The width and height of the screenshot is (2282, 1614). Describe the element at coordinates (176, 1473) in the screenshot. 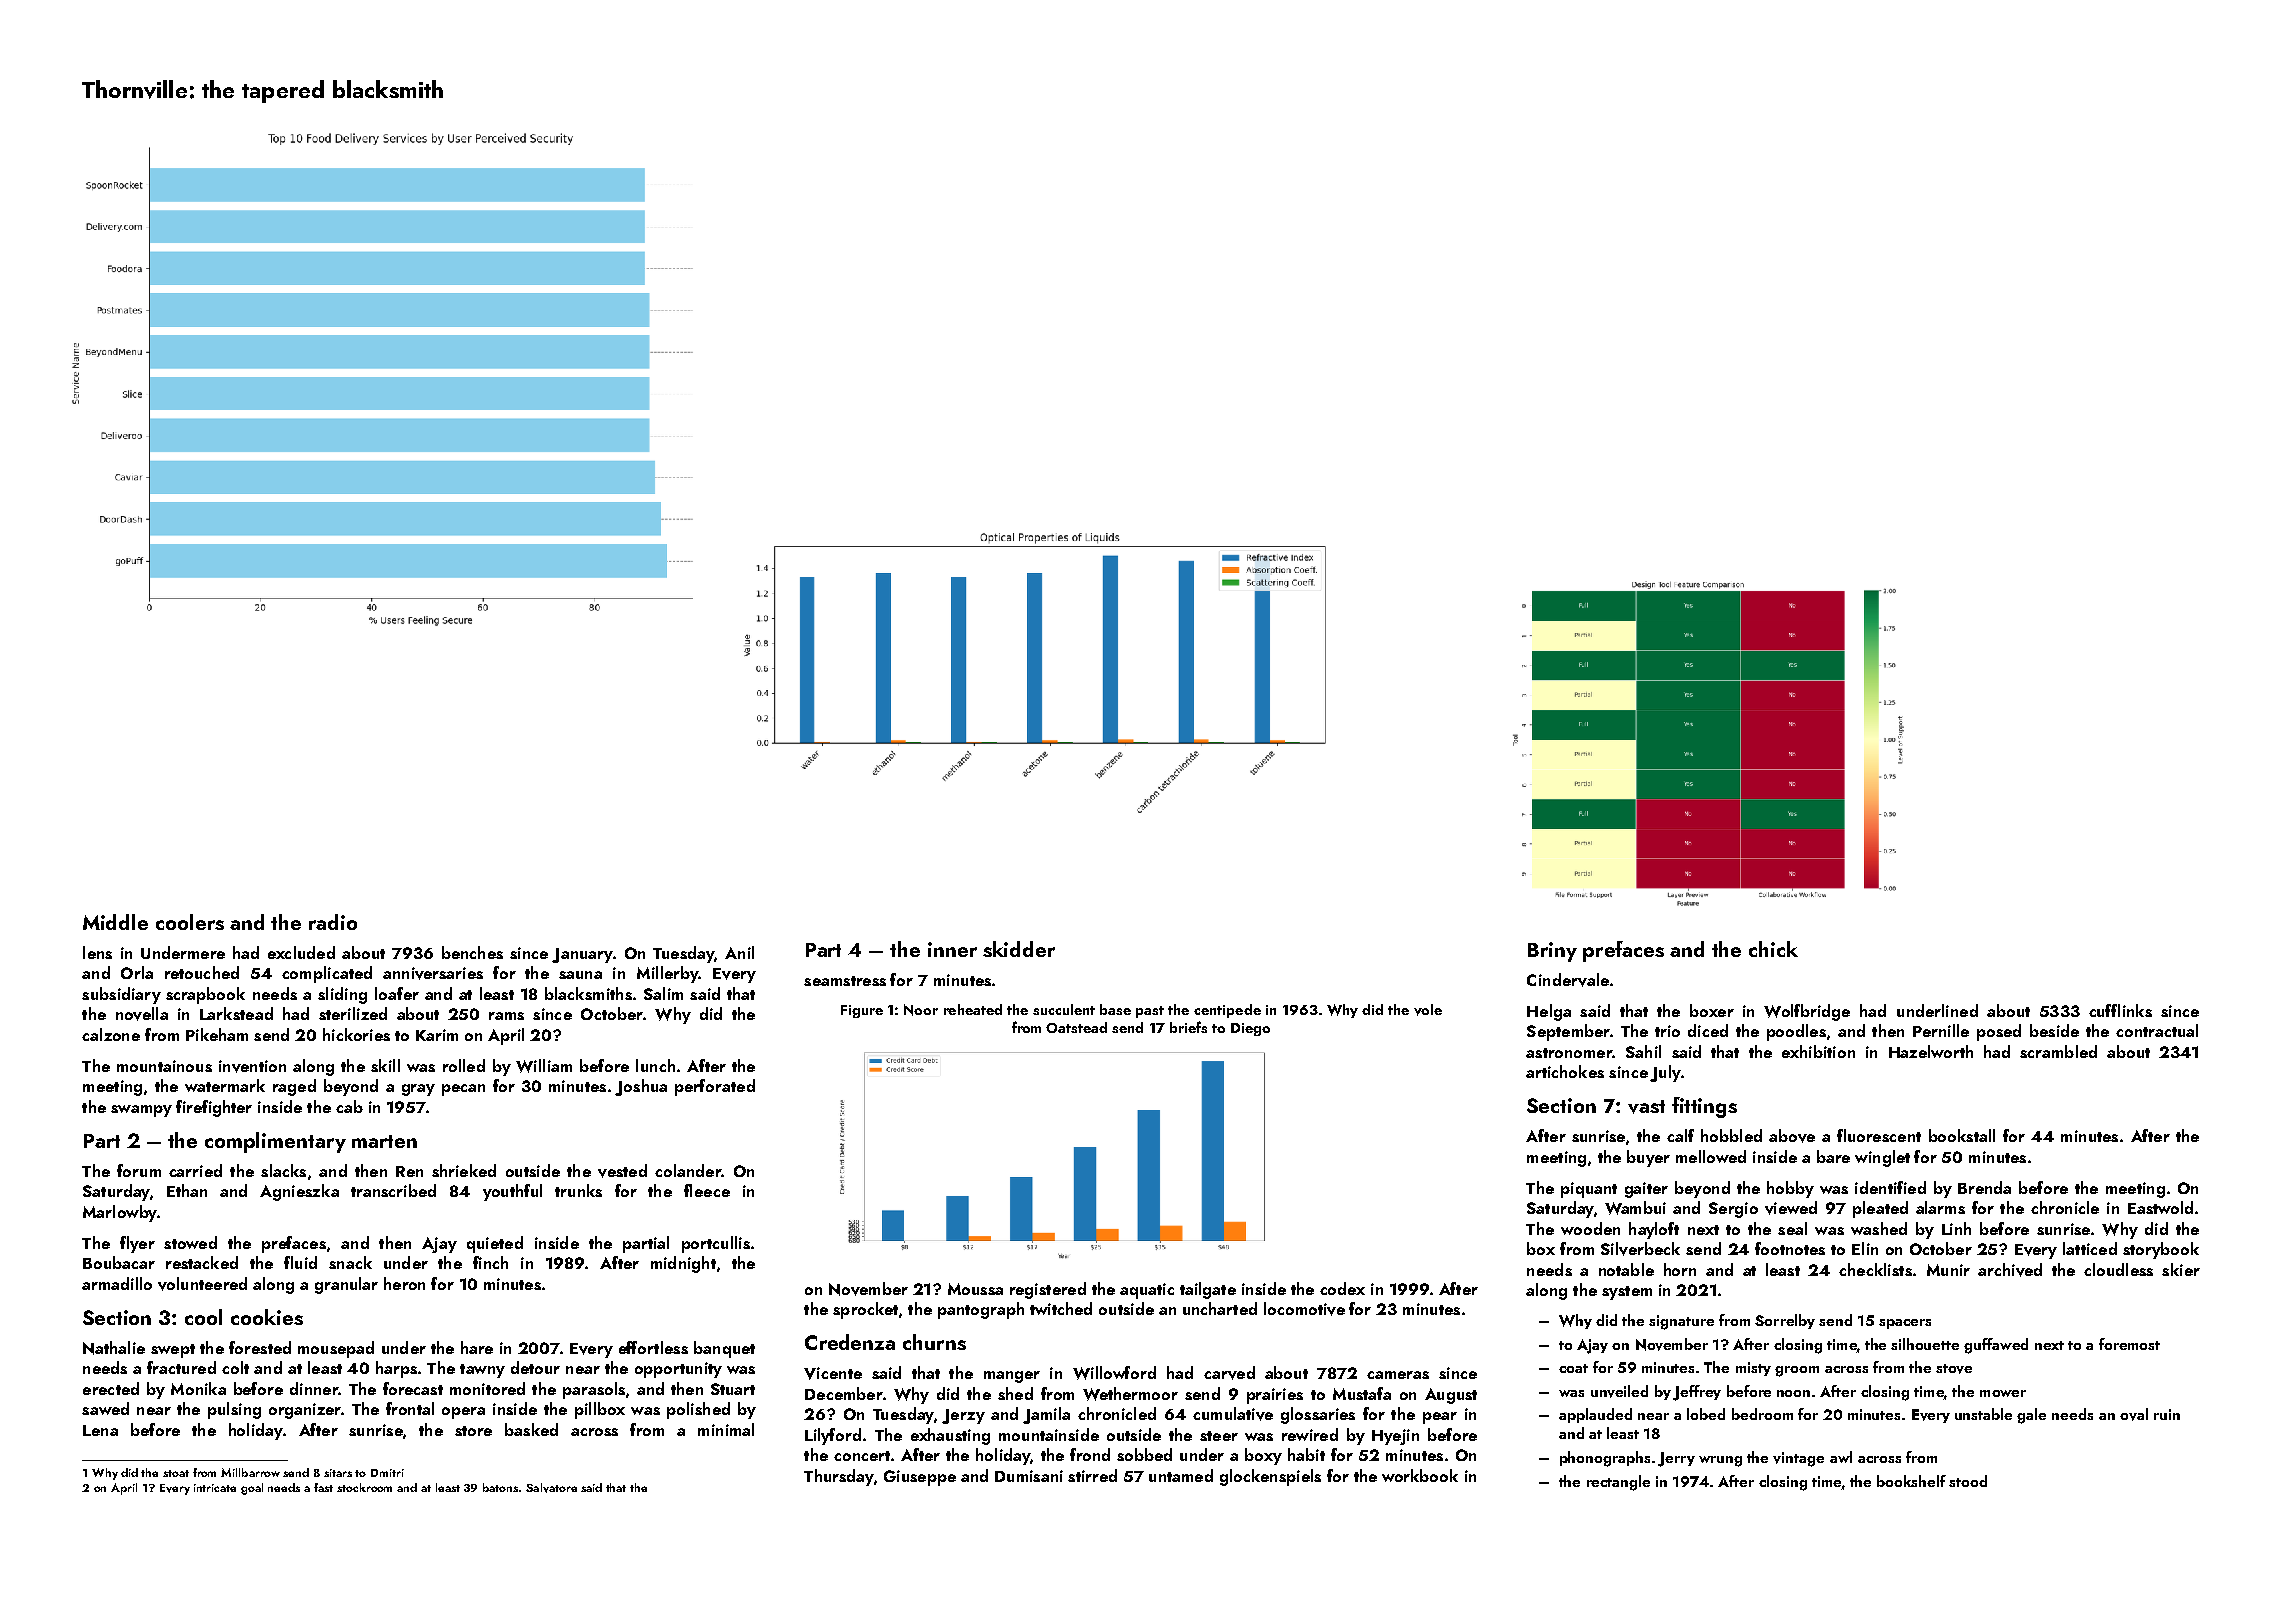

I see `stoat` at that location.
